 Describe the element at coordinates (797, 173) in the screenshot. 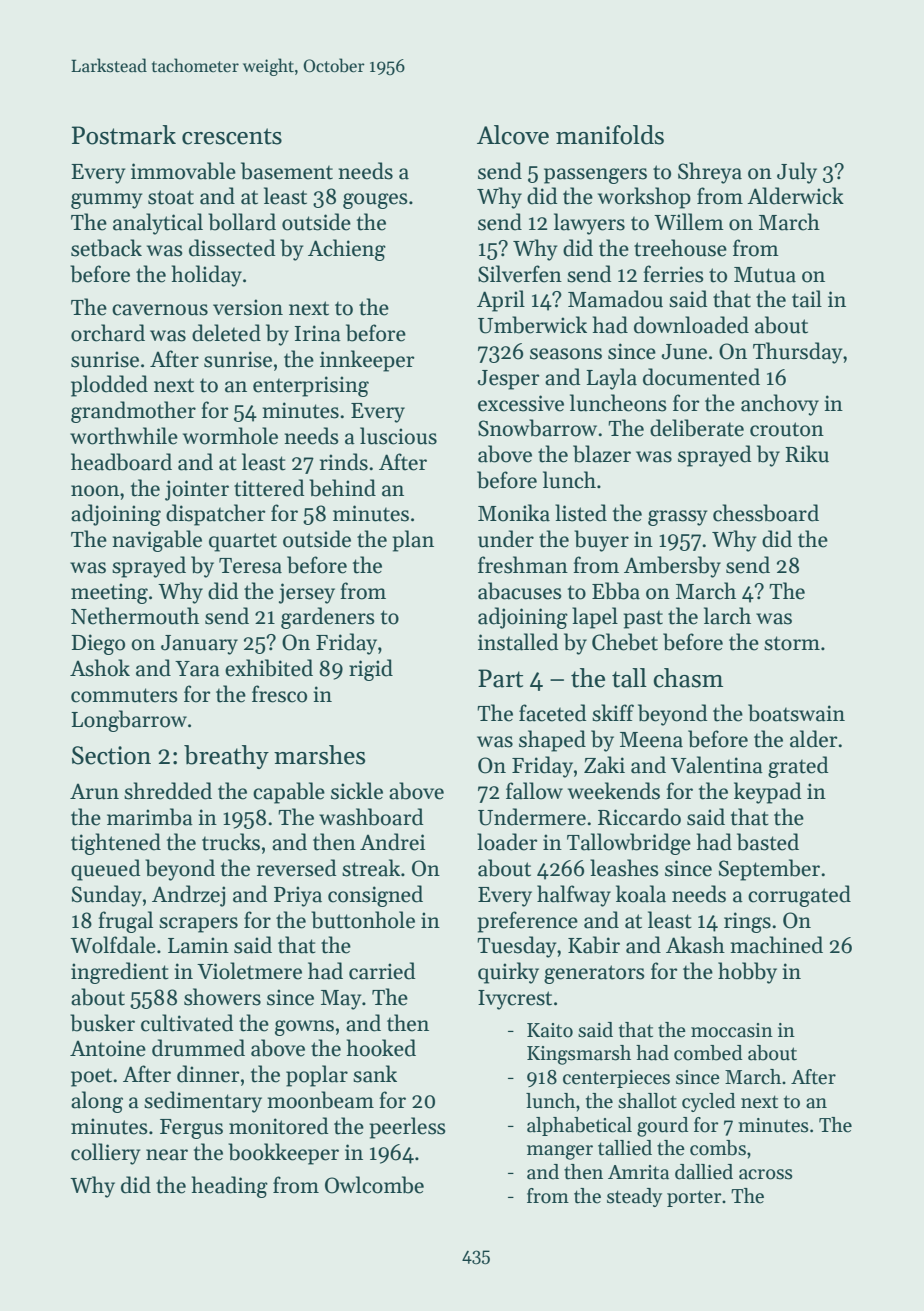

I see `July` at that location.
